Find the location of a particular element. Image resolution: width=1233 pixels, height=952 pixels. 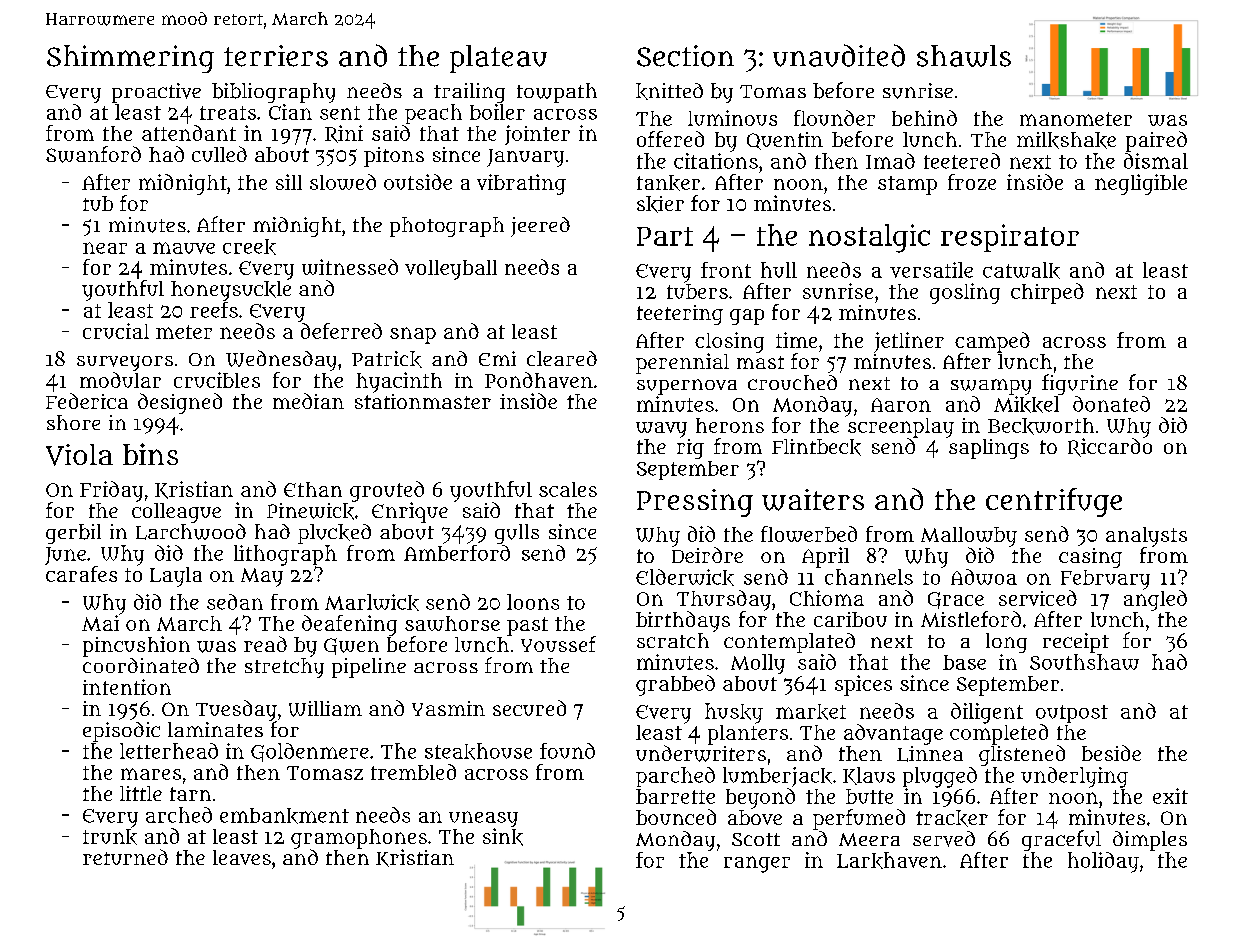

Swanford is located at coordinates (93, 154).
